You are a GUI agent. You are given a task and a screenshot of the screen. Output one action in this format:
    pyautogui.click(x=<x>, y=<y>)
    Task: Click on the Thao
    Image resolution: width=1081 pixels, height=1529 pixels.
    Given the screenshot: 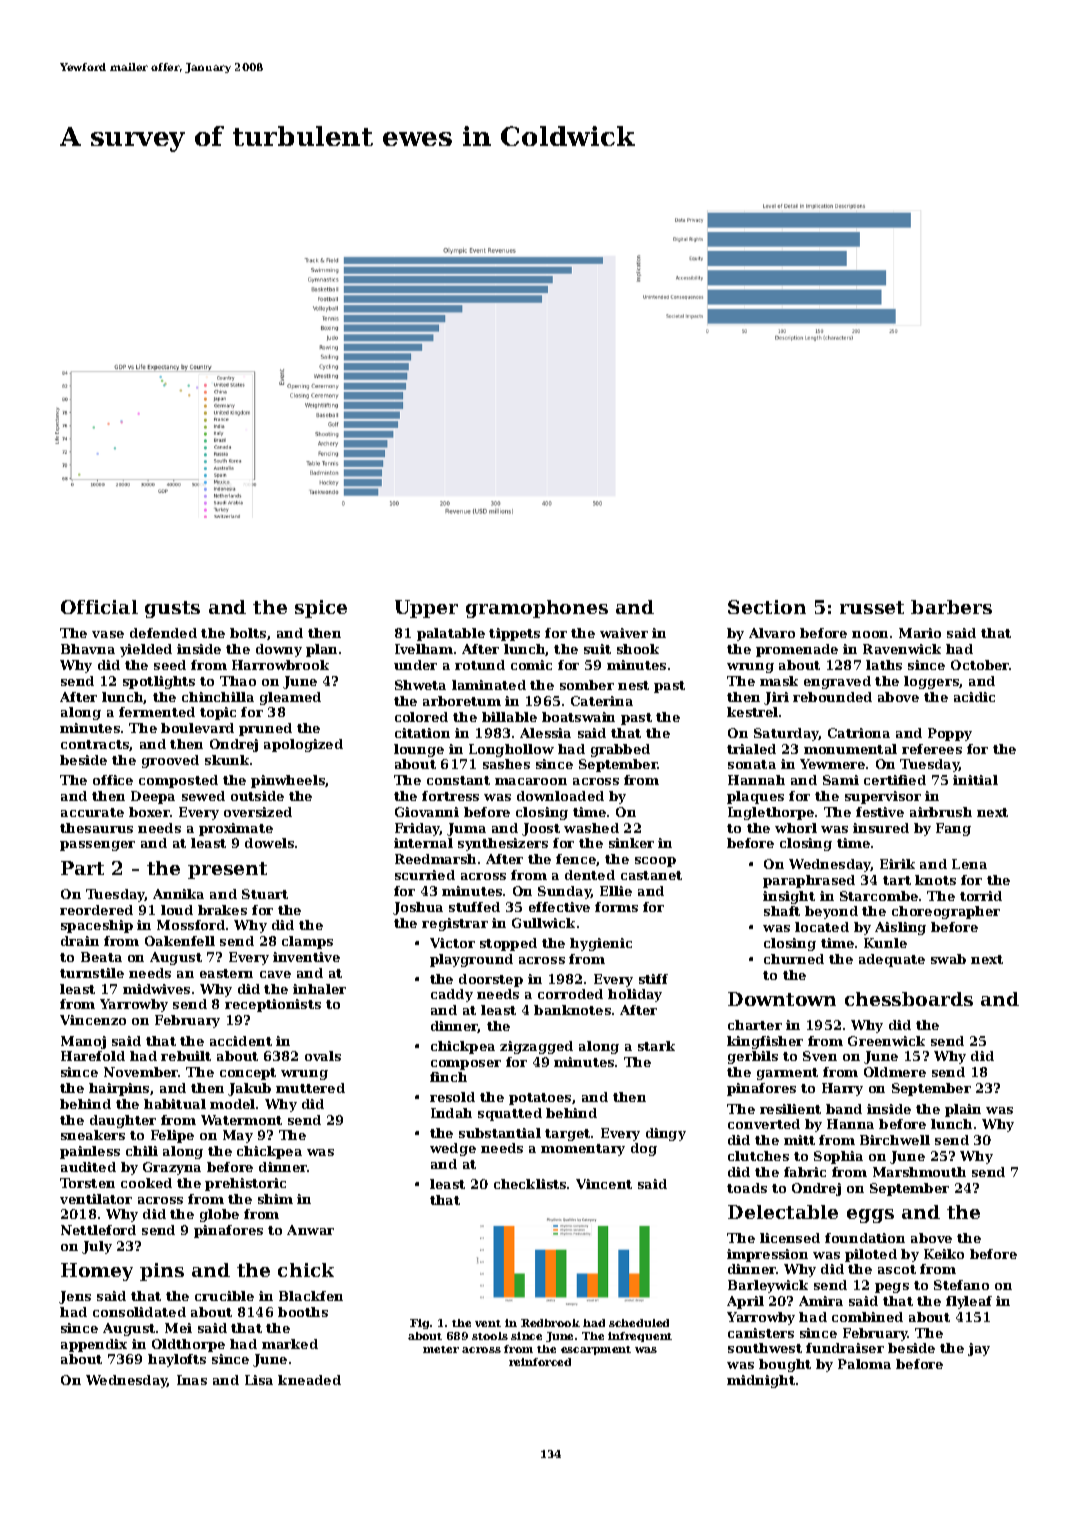 What is the action you would take?
    pyautogui.click(x=238, y=681)
